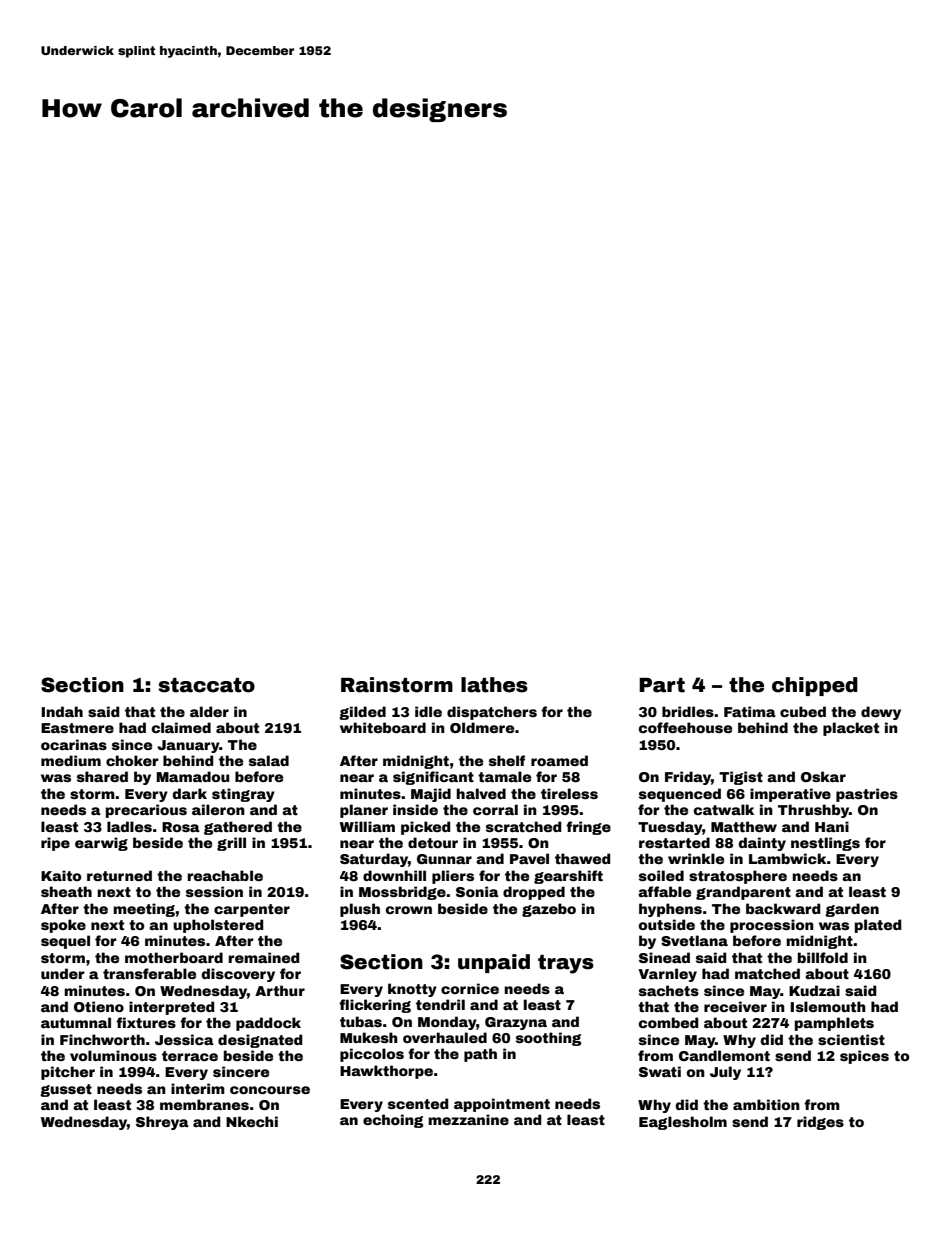 The height and width of the screenshot is (1233, 952). What do you see at coordinates (206, 685) in the screenshot?
I see `staccato` at bounding box center [206, 685].
